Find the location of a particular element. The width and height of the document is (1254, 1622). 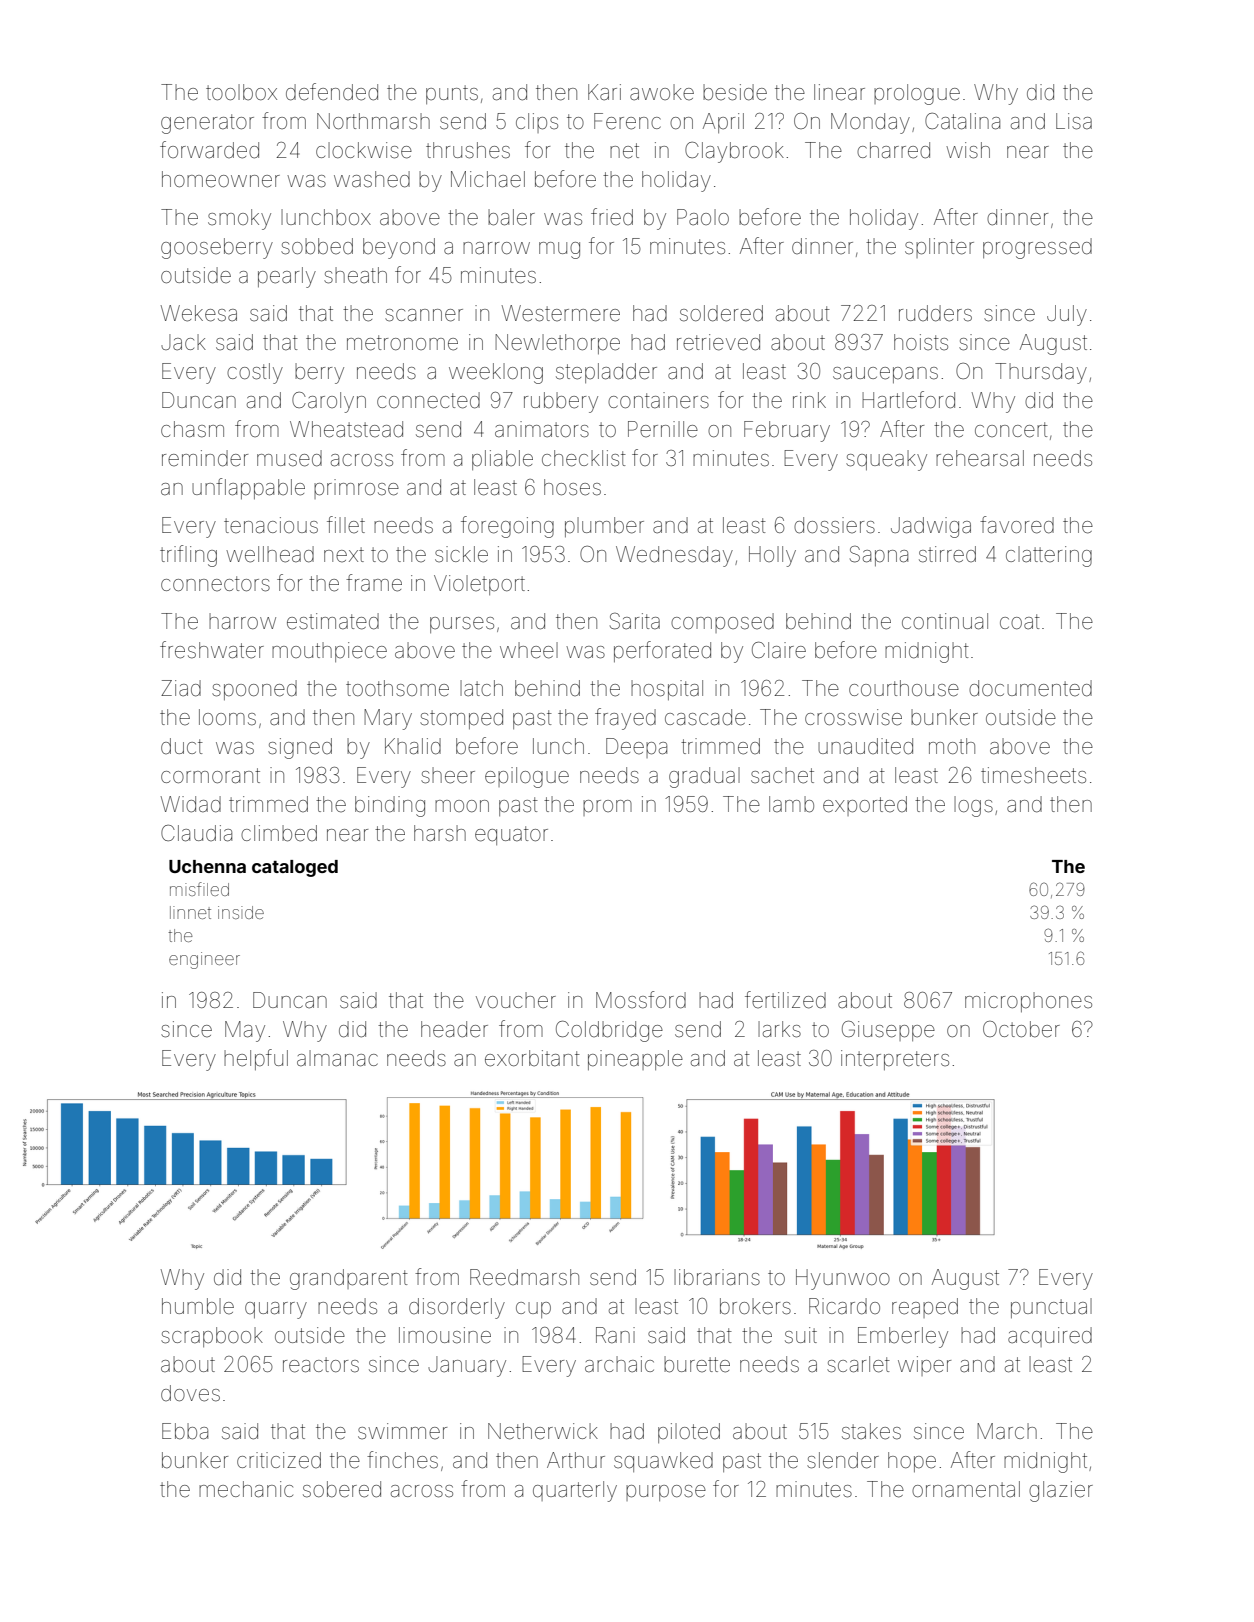

Emberley is located at coordinates (903, 1337).
